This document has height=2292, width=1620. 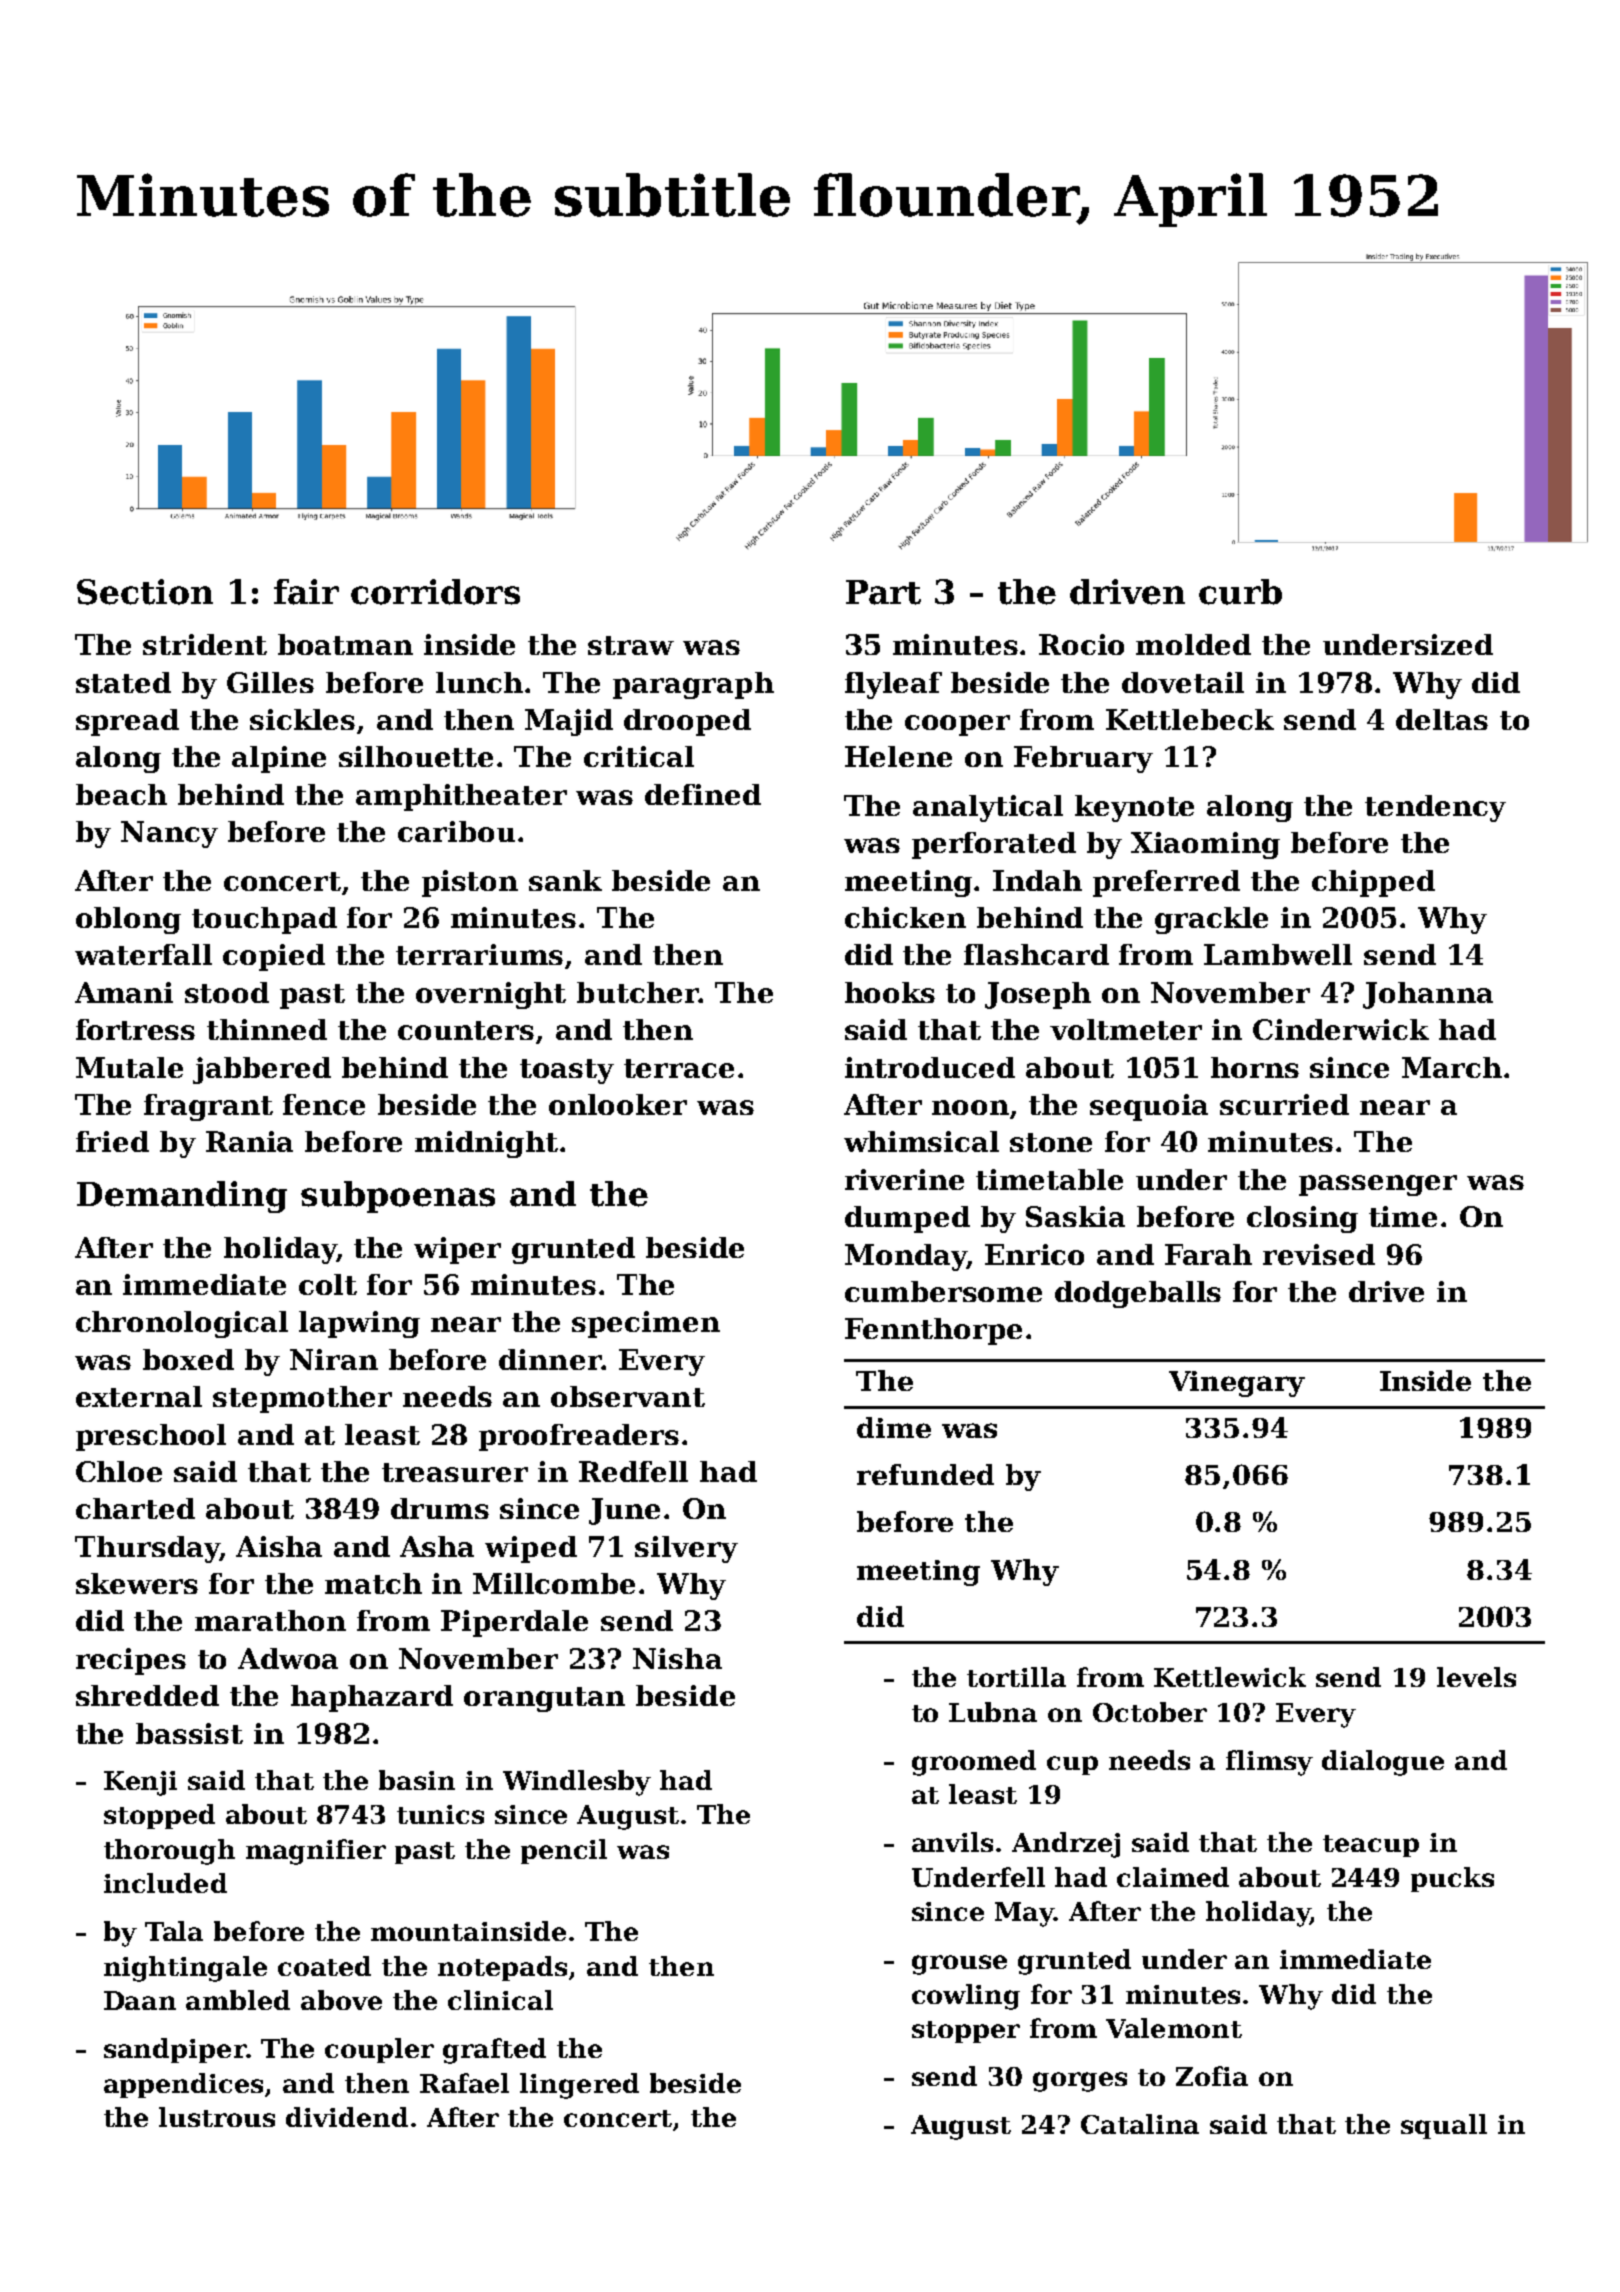 What do you see at coordinates (1140, 2124) in the document?
I see `Catalina` at bounding box center [1140, 2124].
